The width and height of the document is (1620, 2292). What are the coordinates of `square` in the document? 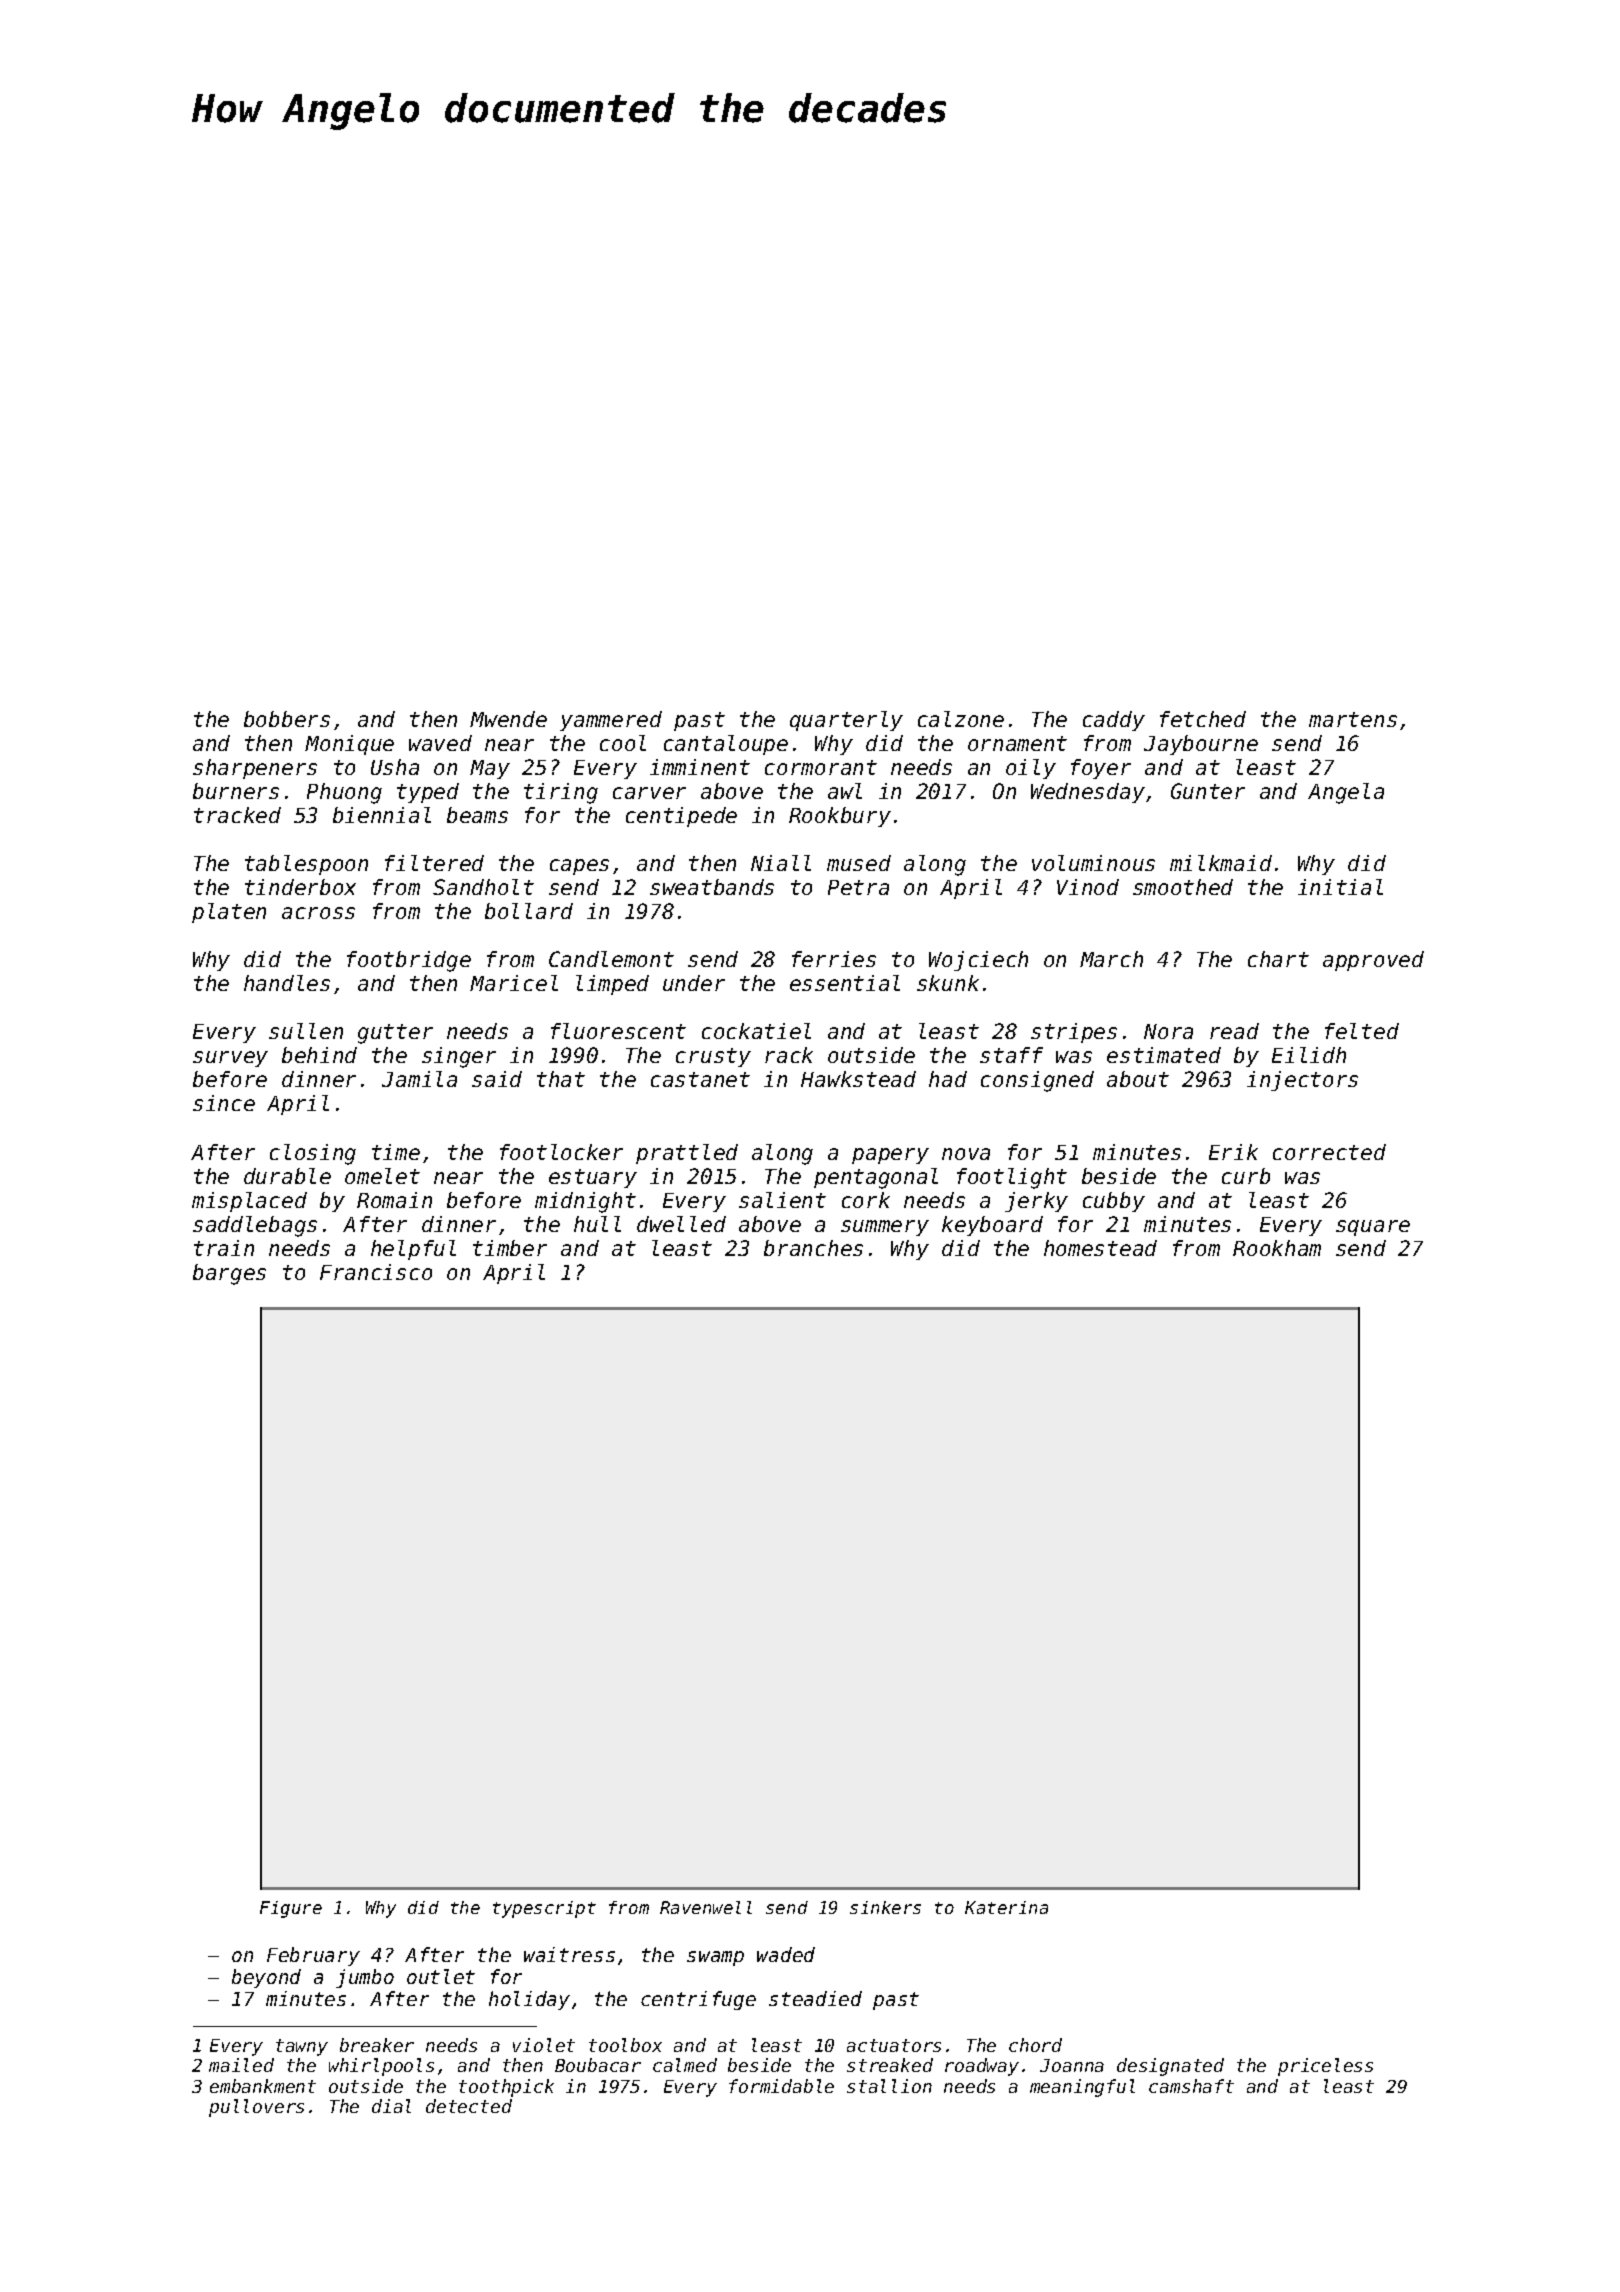 It's located at (1373, 1228).
